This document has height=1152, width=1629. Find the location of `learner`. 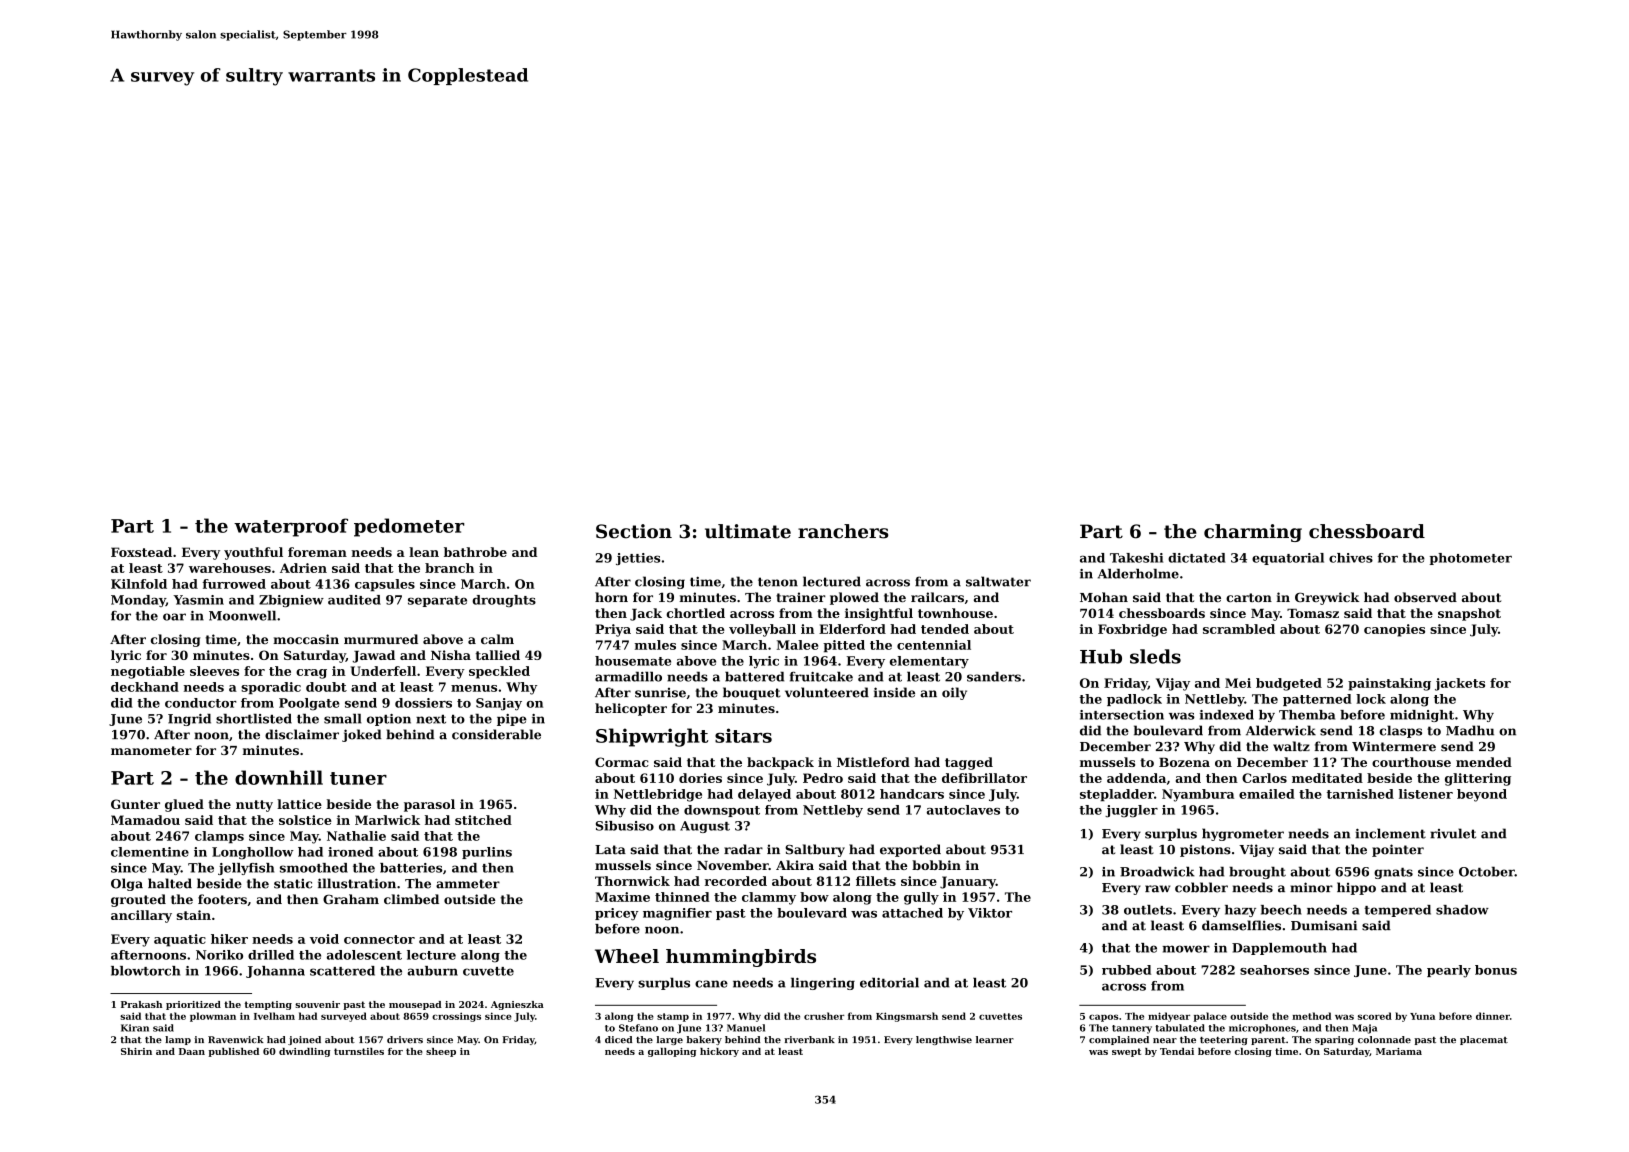

learner is located at coordinates (995, 1039).
